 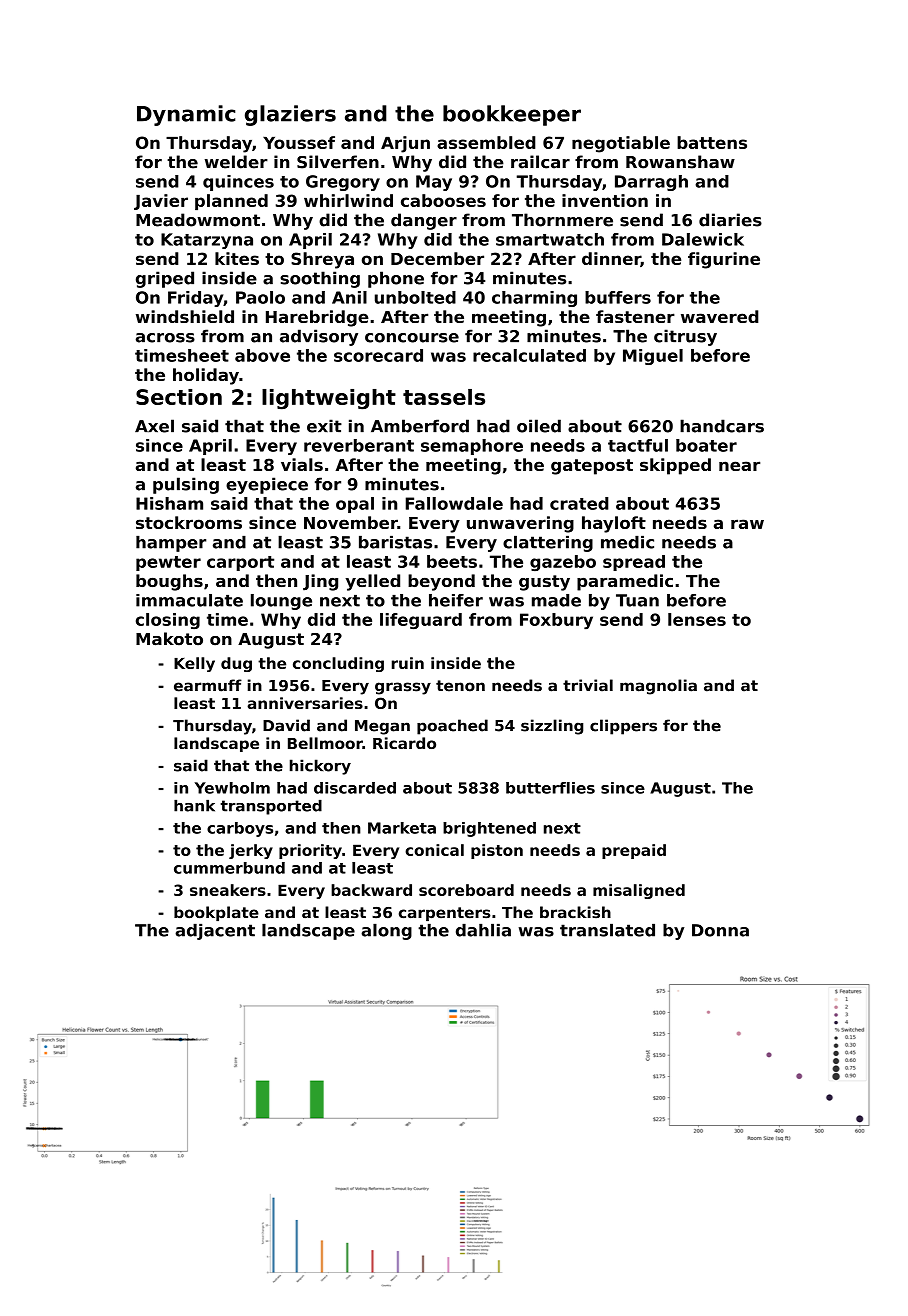 I want to click on semaphore, so click(x=472, y=447).
